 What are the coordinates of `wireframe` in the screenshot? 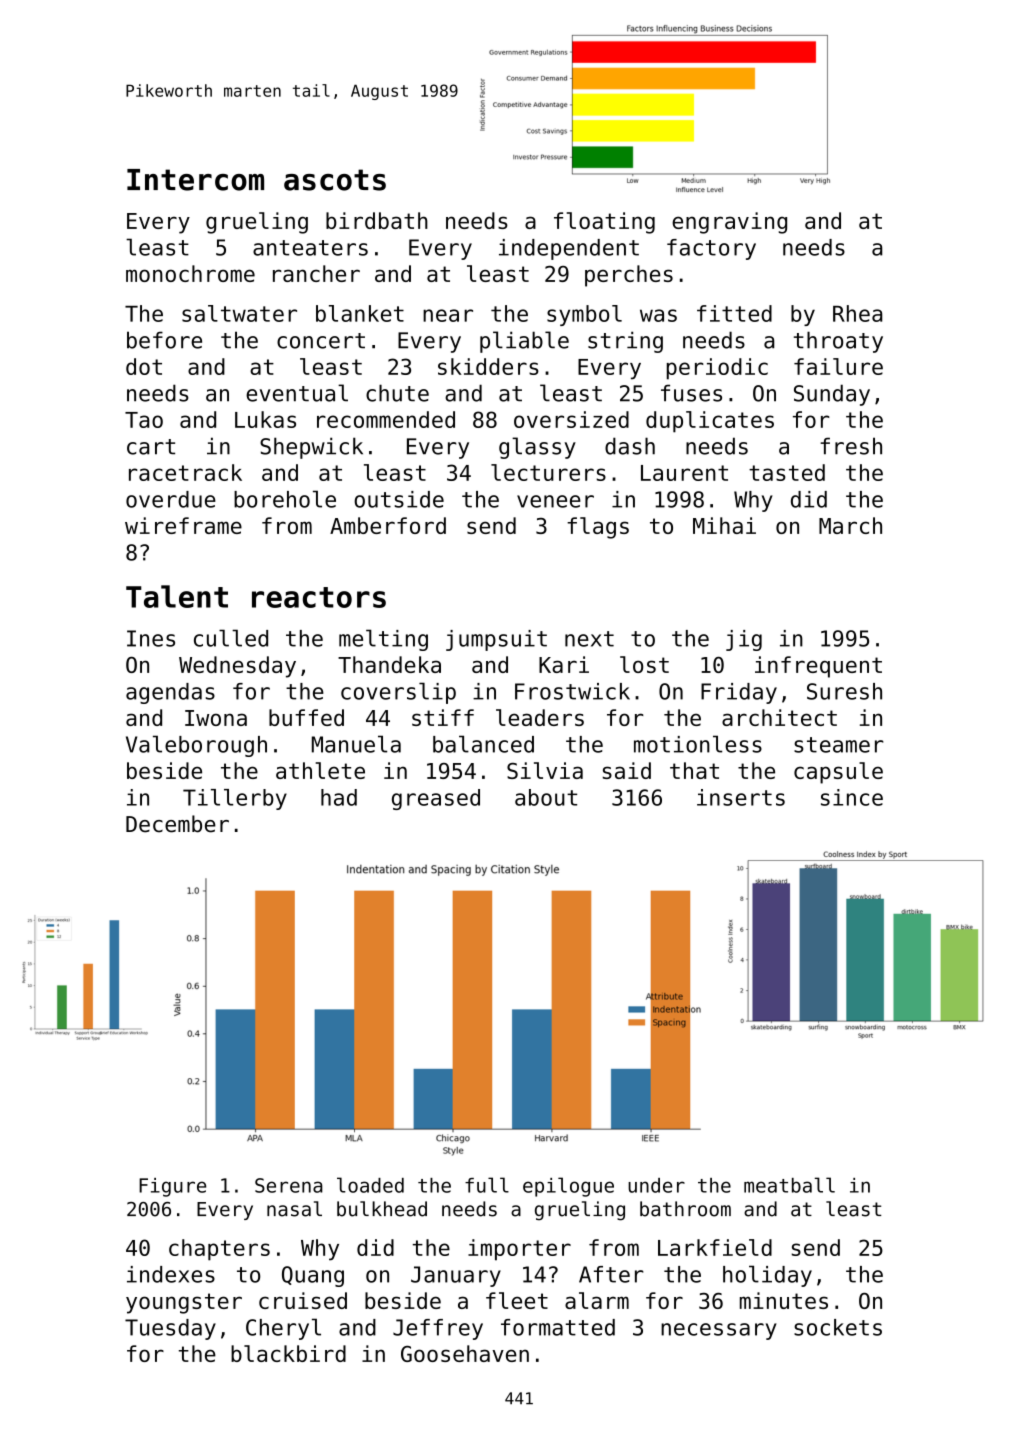 It's located at (183, 525).
